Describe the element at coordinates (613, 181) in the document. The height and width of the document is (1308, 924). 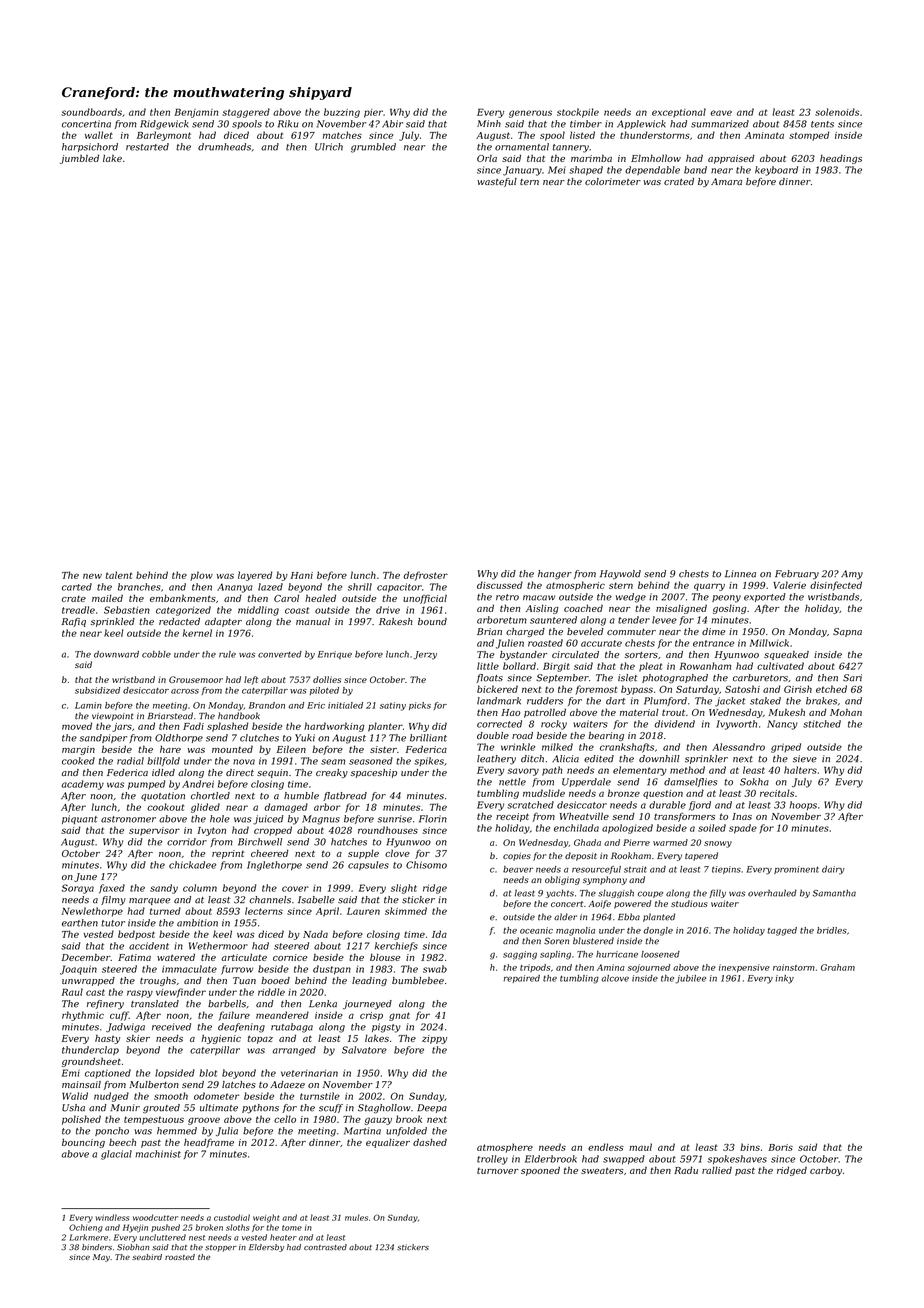
I see `colorimeter` at that location.
